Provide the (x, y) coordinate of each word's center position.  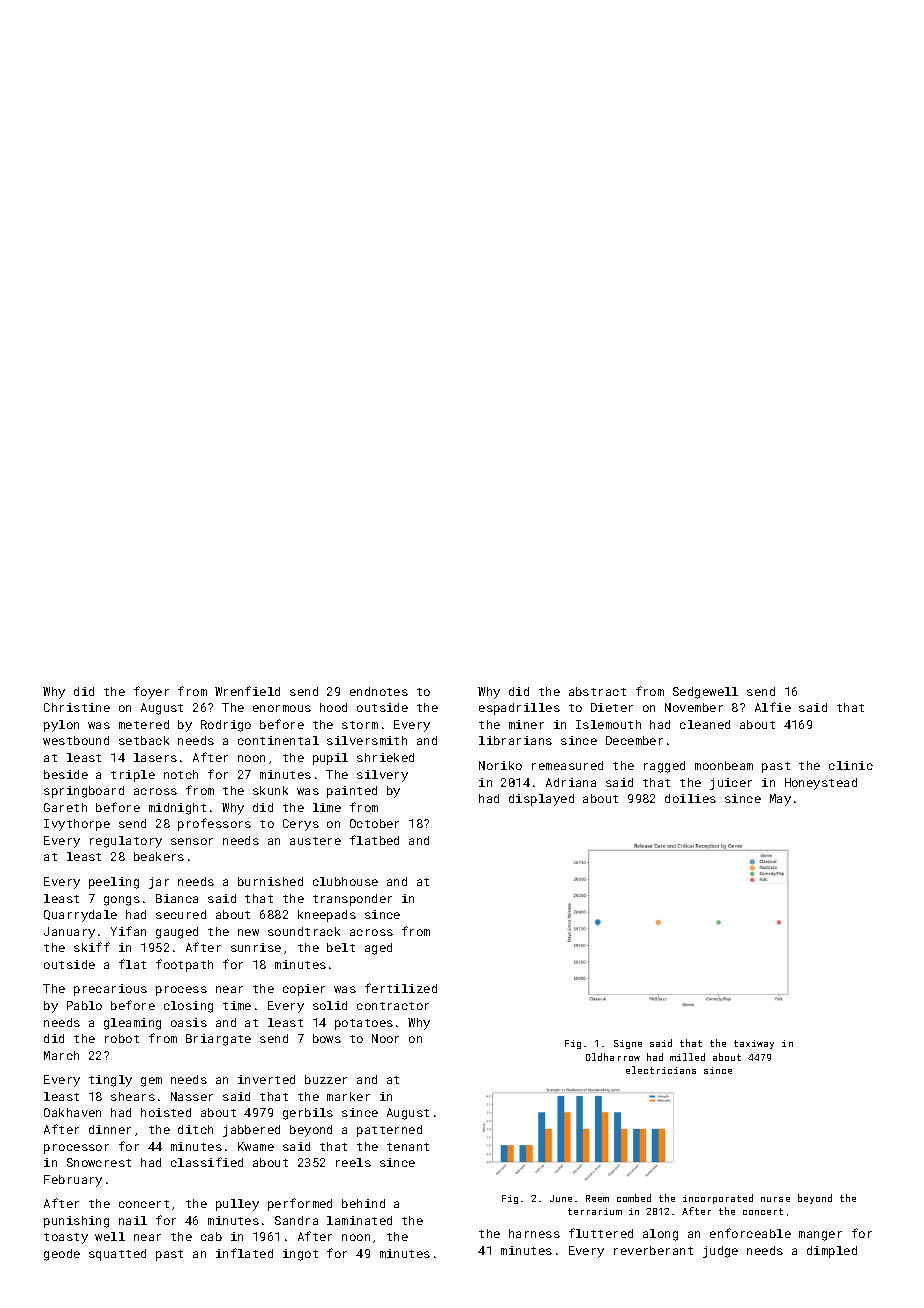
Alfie (773, 707)
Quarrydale (80, 916)
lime (327, 807)
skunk (270, 790)
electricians (661, 1070)
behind (363, 1203)
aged (378, 949)
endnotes (379, 691)
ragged (664, 767)
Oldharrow (613, 1057)
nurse (775, 1199)
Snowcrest (99, 1162)
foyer (151, 692)
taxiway (754, 1044)
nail (133, 1220)
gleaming (132, 1024)
